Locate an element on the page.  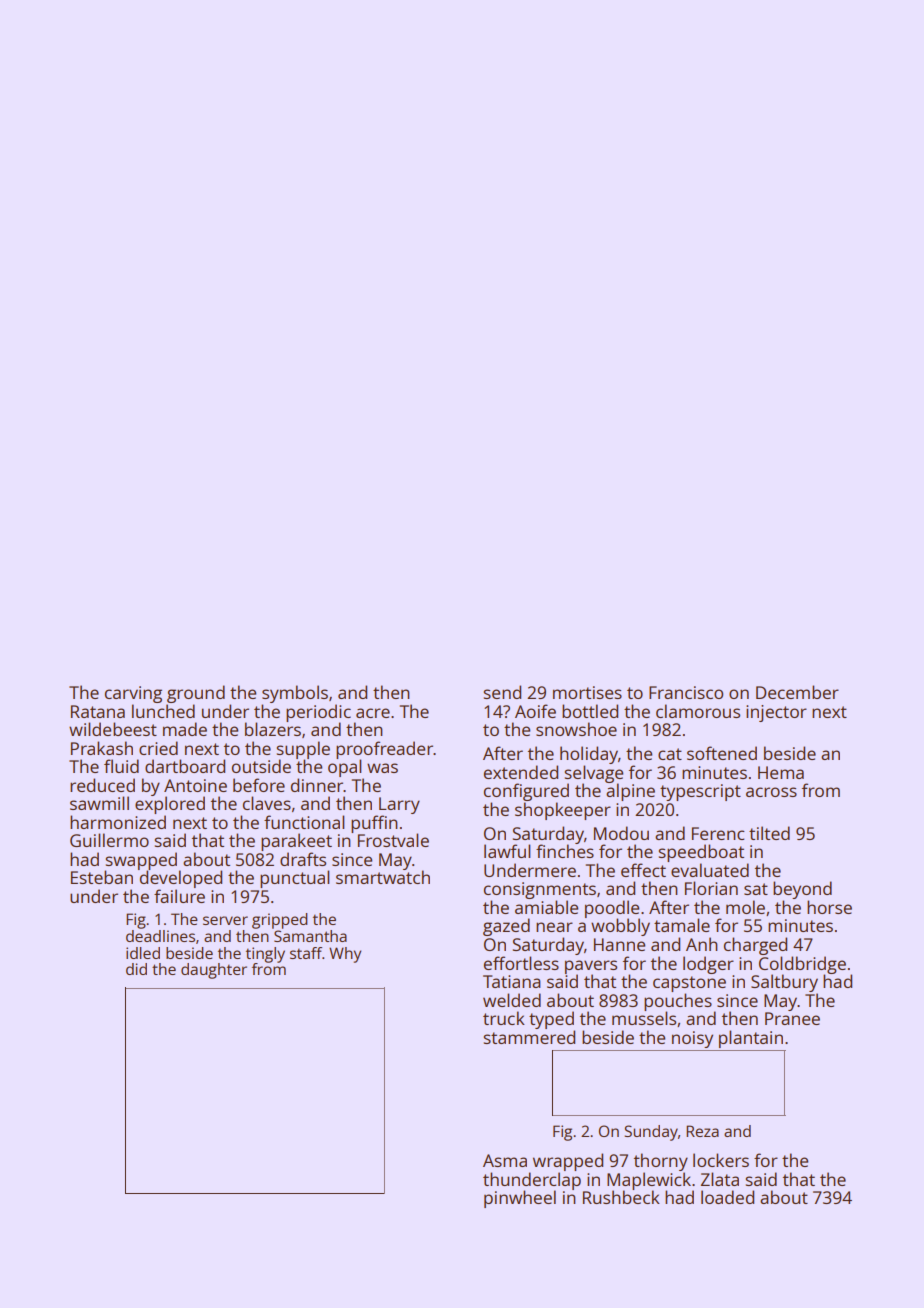
Asma is located at coordinates (505, 1160).
